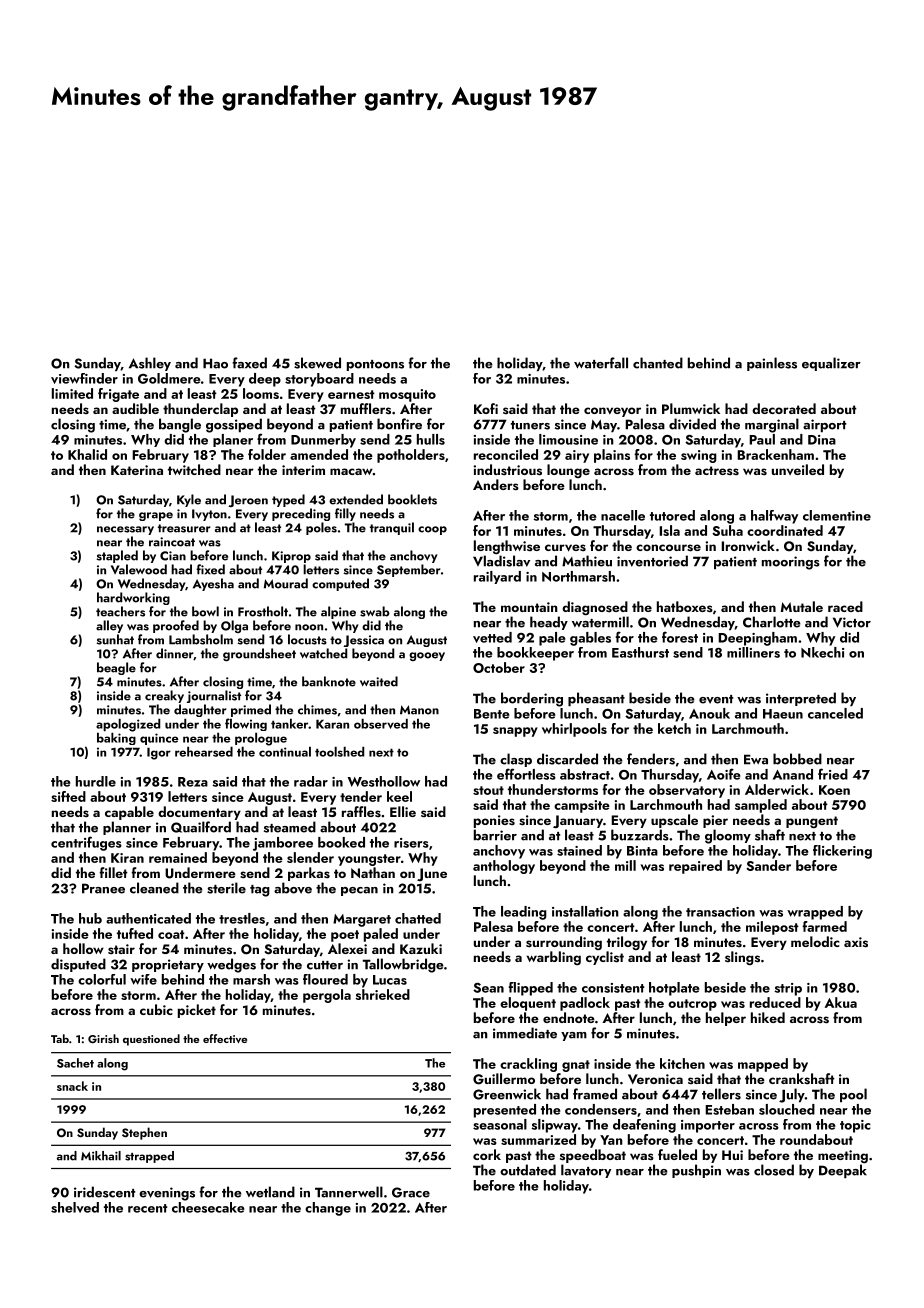 The width and height of the image is (924, 1308). What do you see at coordinates (487, 1154) in the image?
I see `cork` at bounding box center [487, 1154].
